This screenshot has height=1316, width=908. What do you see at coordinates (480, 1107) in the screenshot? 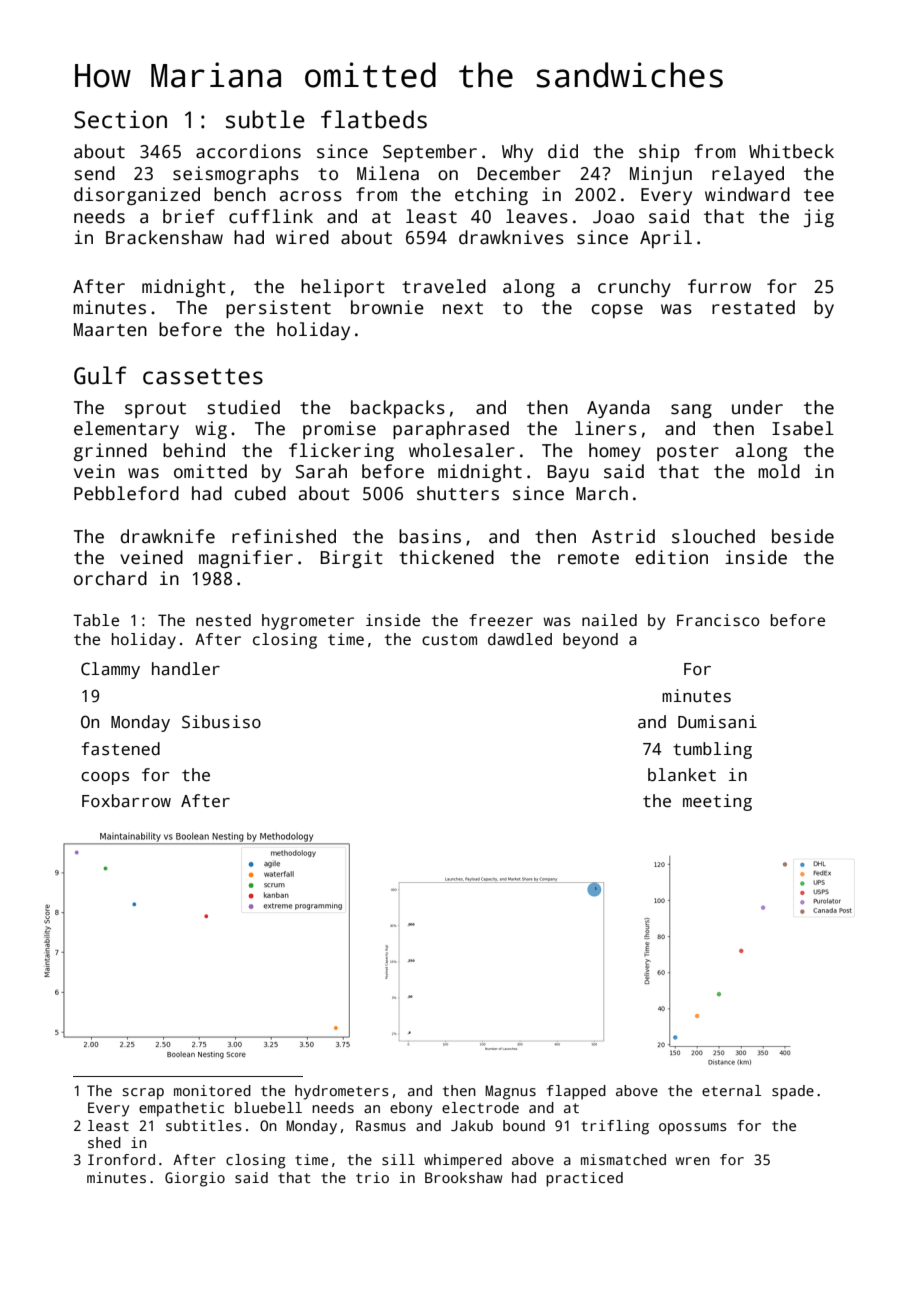
I see `electrode` at bounding box center [480, 1107].
